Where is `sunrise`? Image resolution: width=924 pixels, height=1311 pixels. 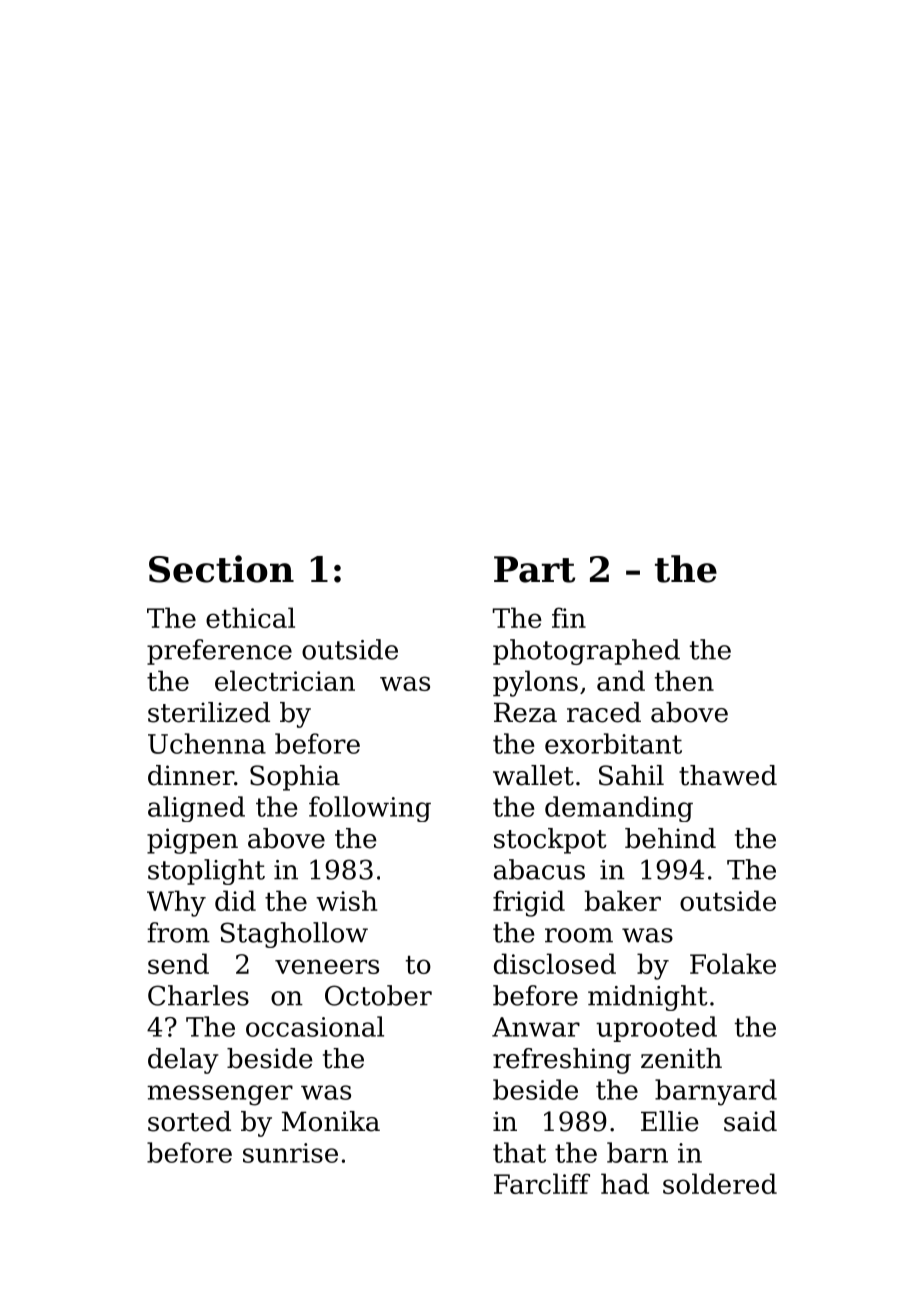
sunrise is located at coordinates (290, 1153).
